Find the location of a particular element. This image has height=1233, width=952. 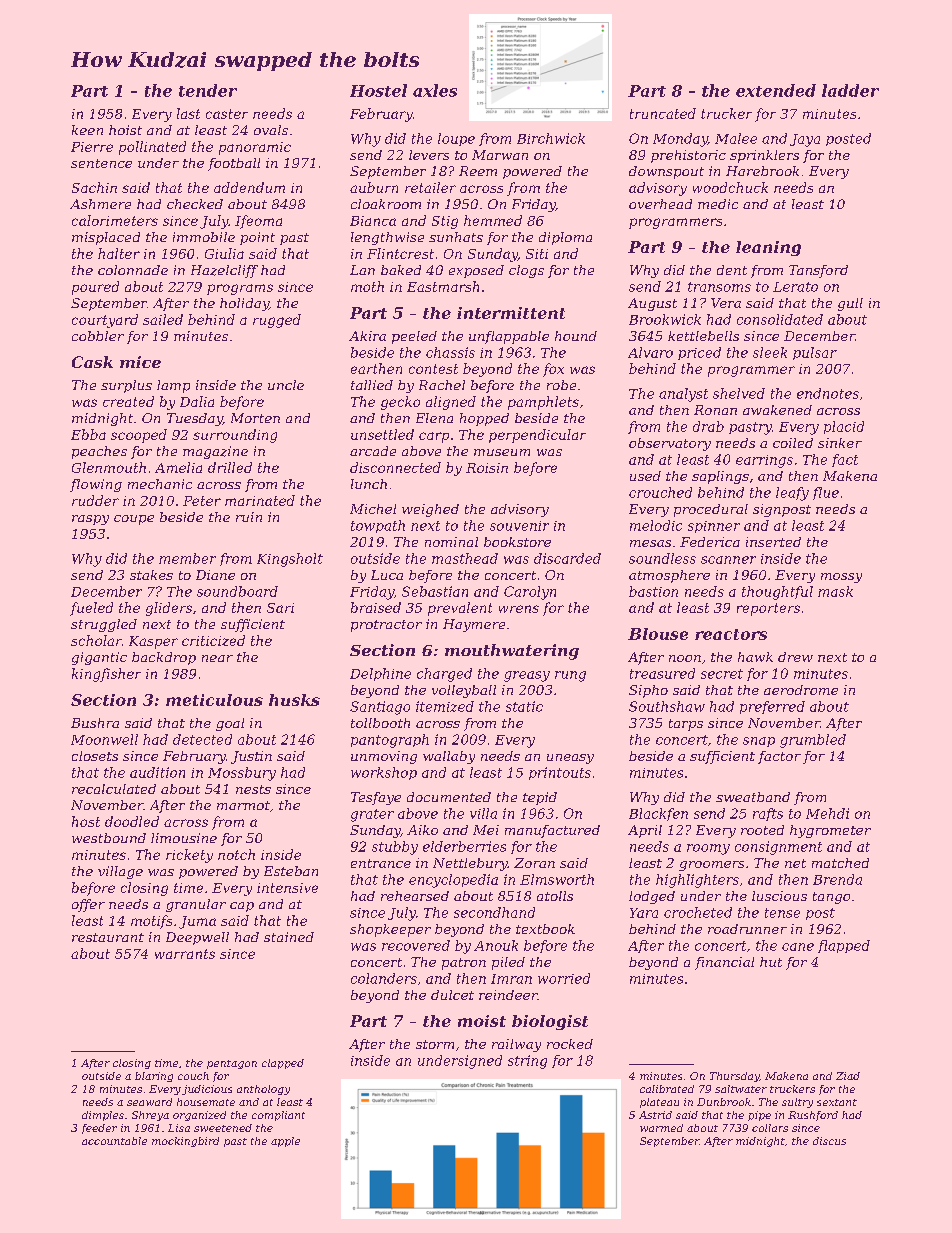

coupe is located at coordinates (134, 520).
